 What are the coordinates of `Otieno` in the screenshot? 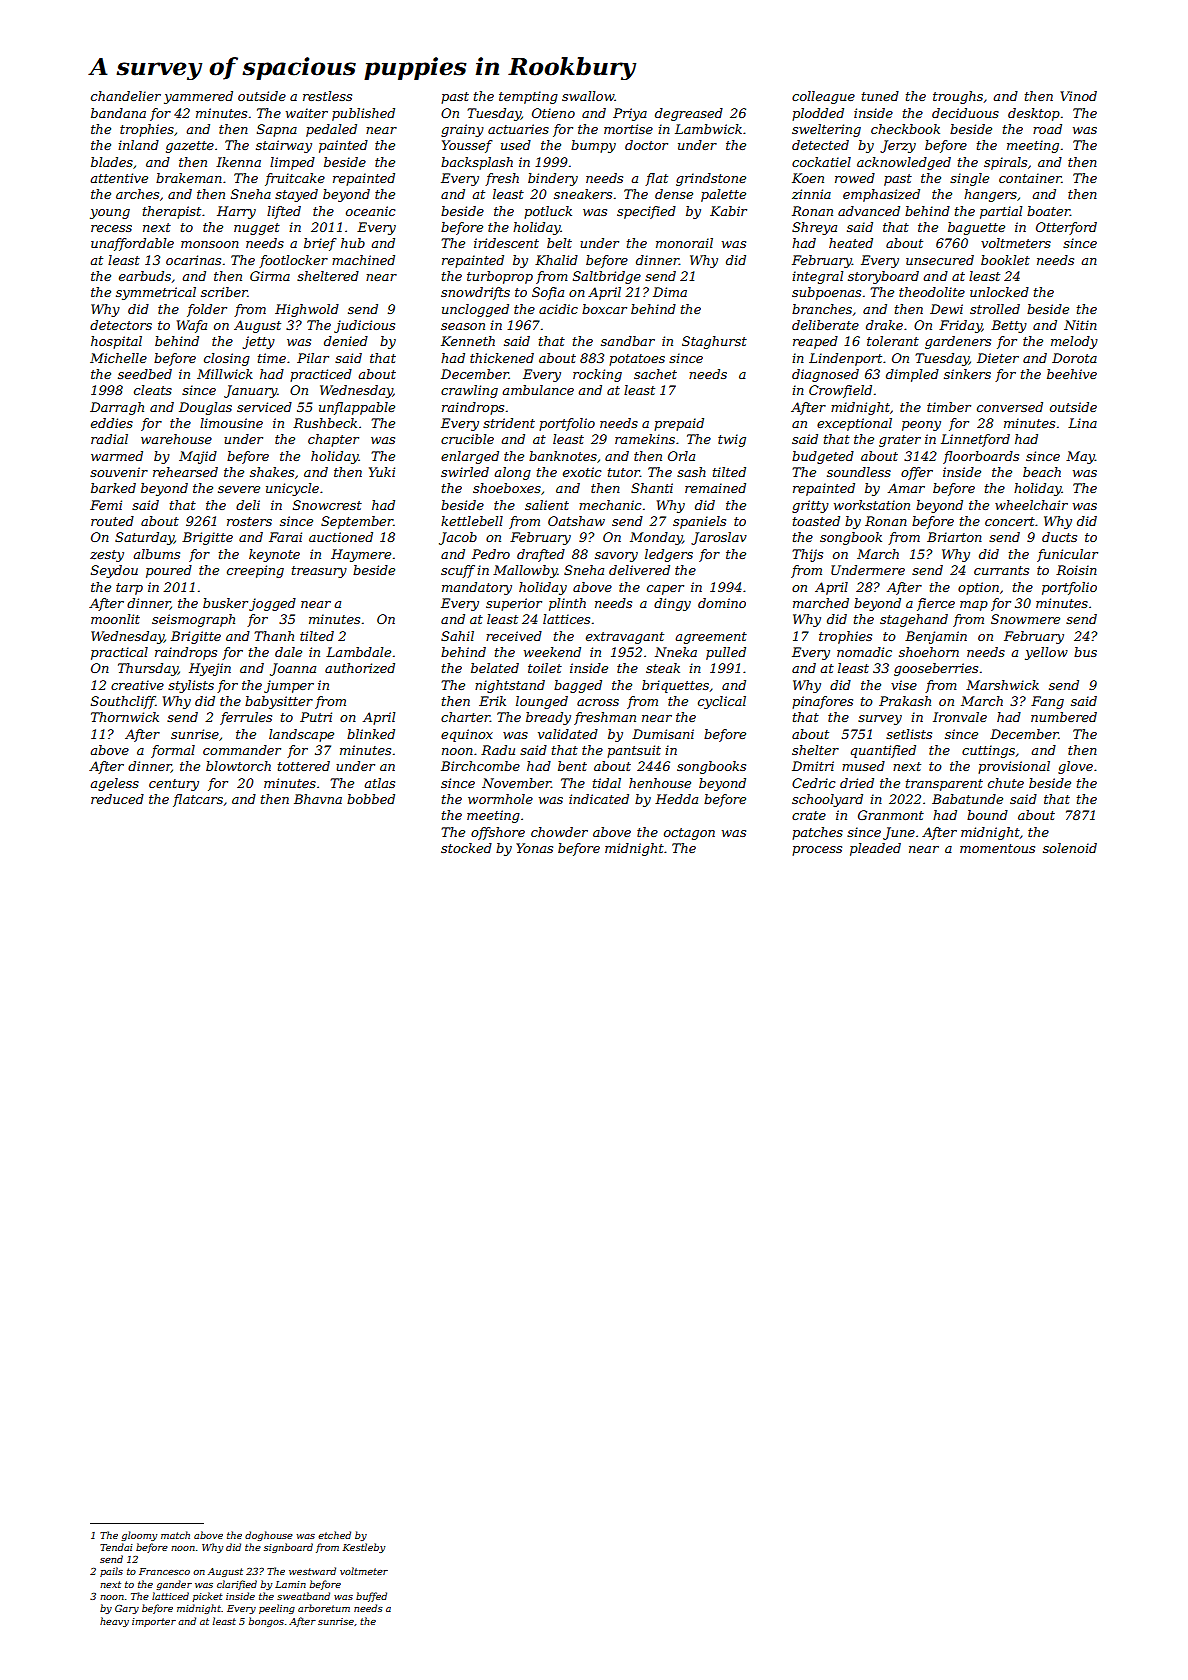 It's located at (553, 113).
